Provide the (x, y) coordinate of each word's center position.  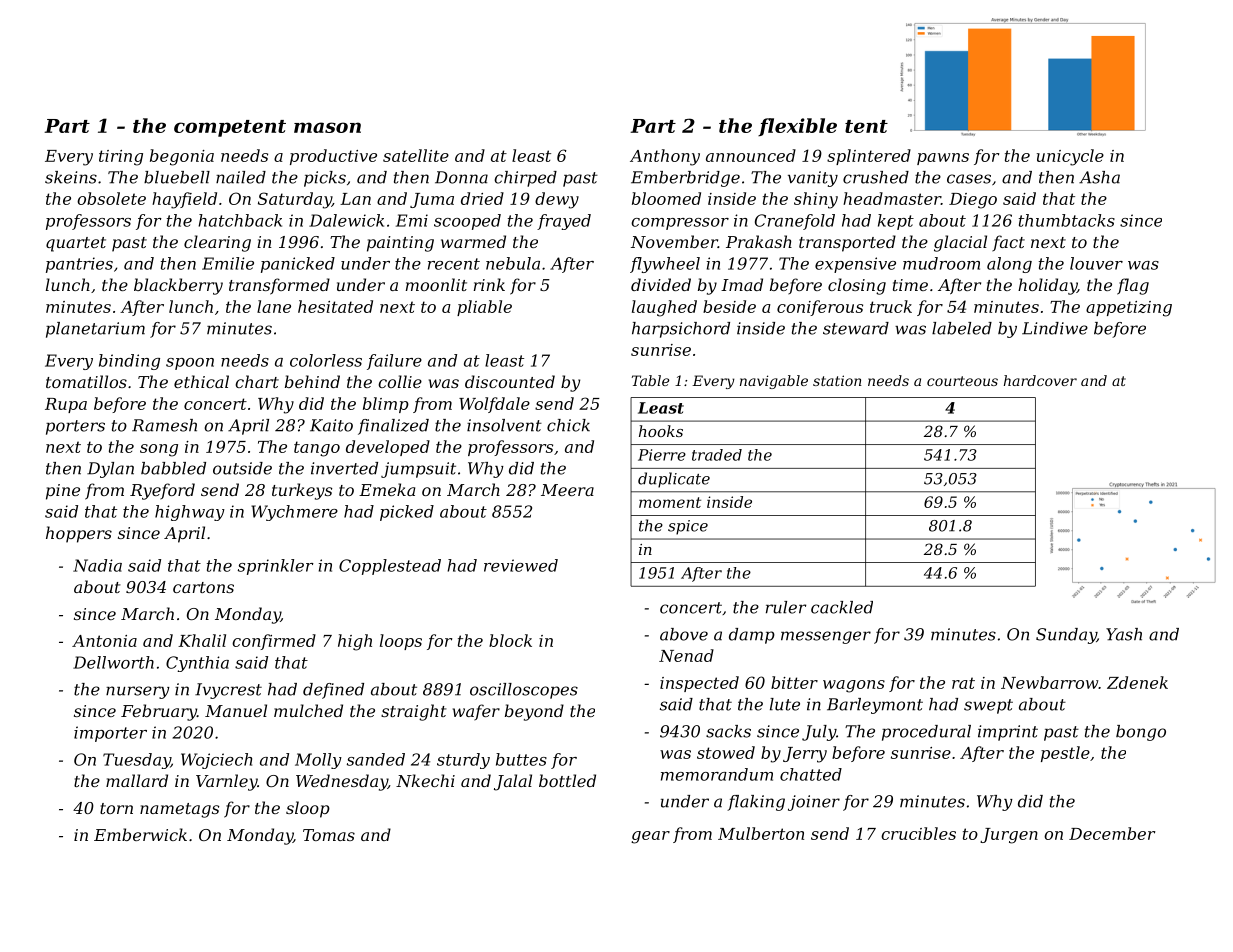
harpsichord (681, 330)
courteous (962, 381)
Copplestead (390, 567)
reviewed (521, 565)
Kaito (331, 425)
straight (414, 712)
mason (327, 127)
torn (116, 808)
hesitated (335, 306)
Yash (1124, 634)
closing (857, 286)
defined (333, 691)
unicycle (1070, 157)
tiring (121, 158)
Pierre (662, 455)
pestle (1065, 754)
